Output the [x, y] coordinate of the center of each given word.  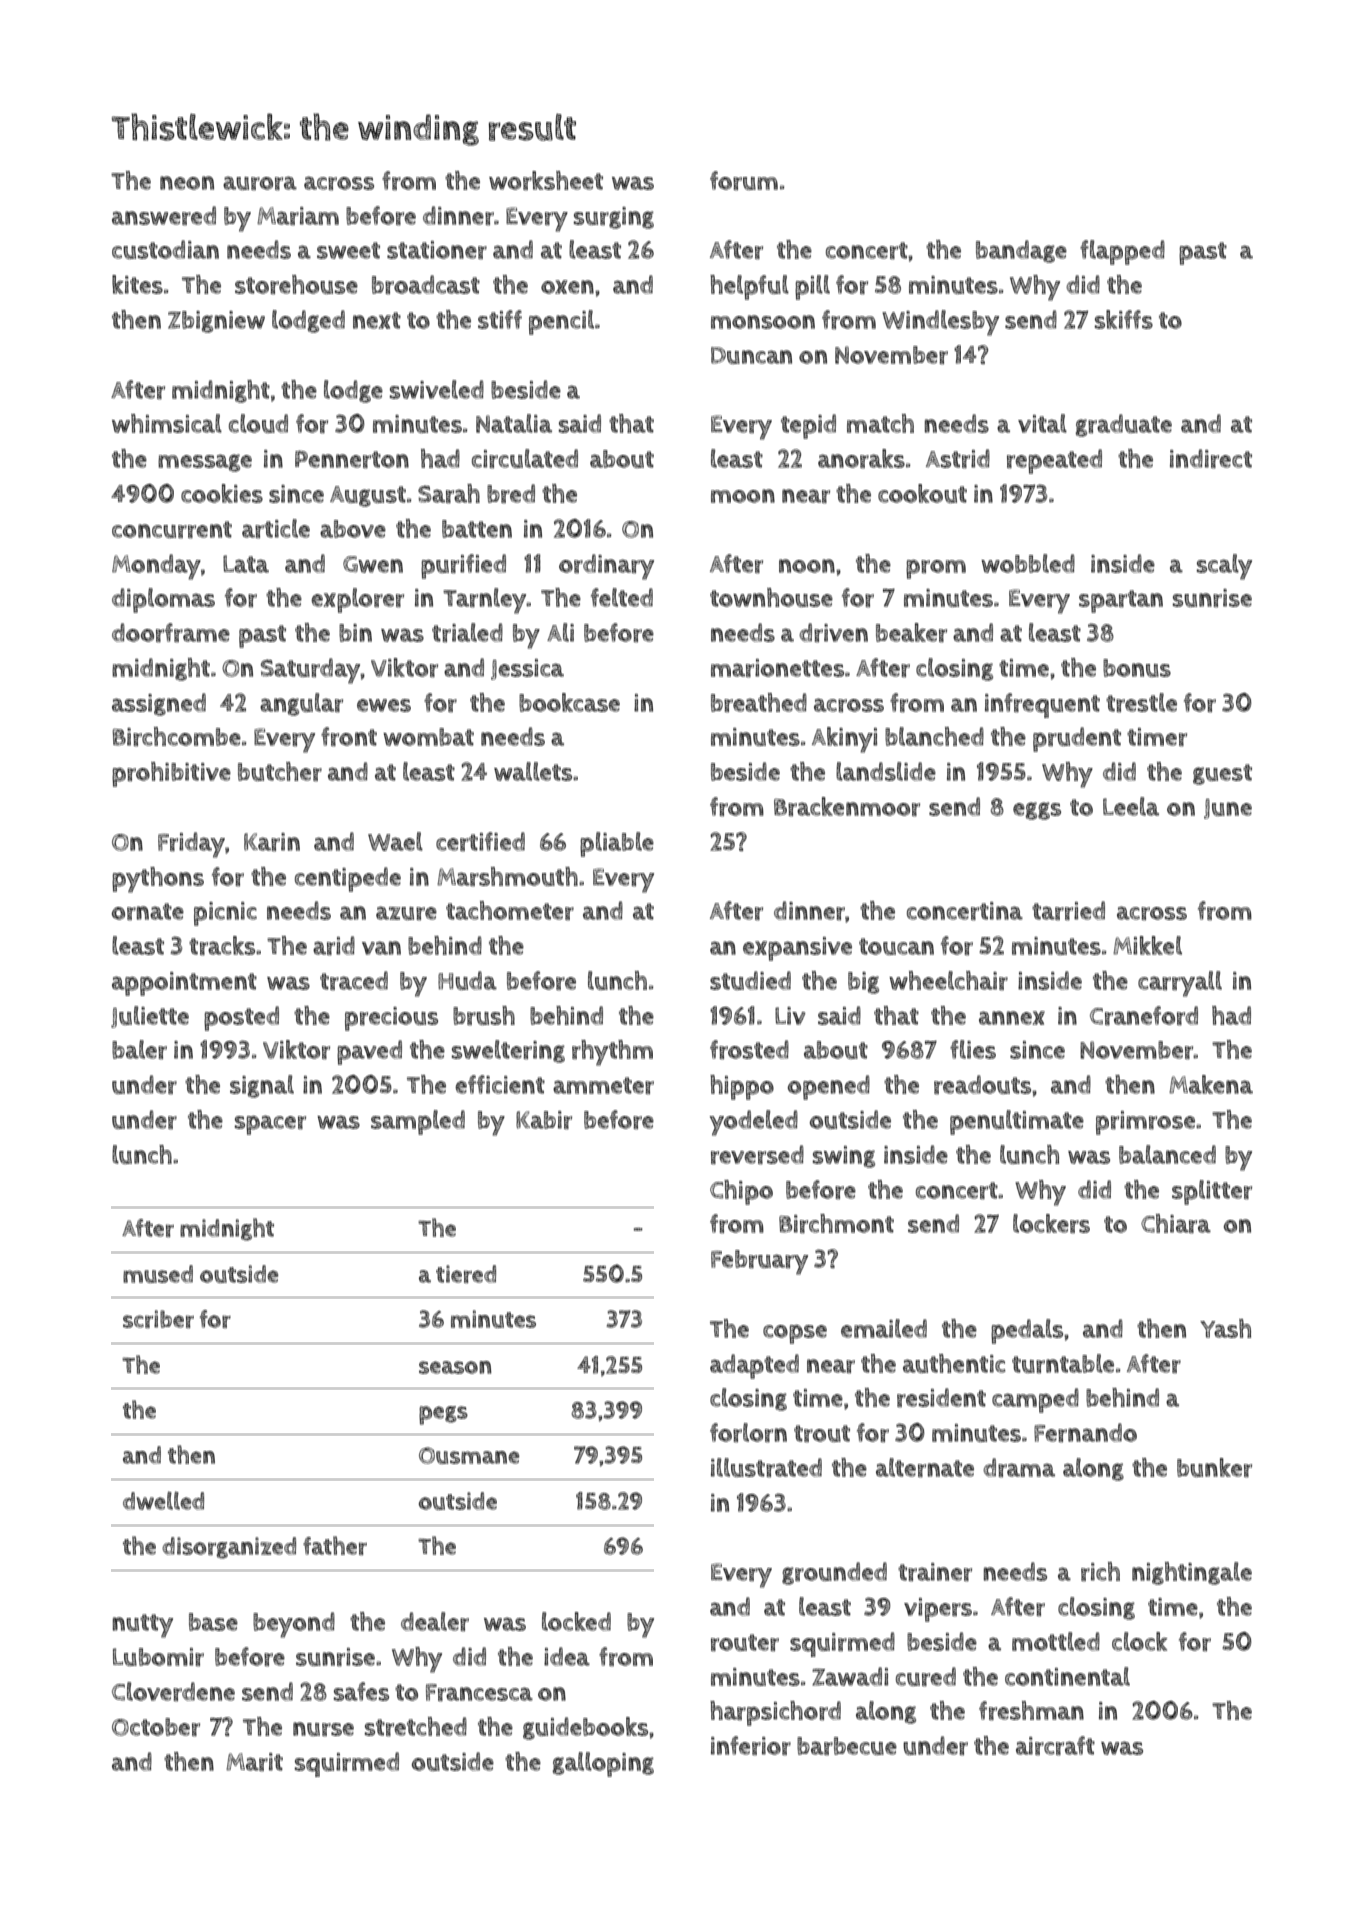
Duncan [751, 355]
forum [744, 181]
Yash [1225, 1328]
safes [361, 1691]
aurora [260, 183]
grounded [834, 1573]
